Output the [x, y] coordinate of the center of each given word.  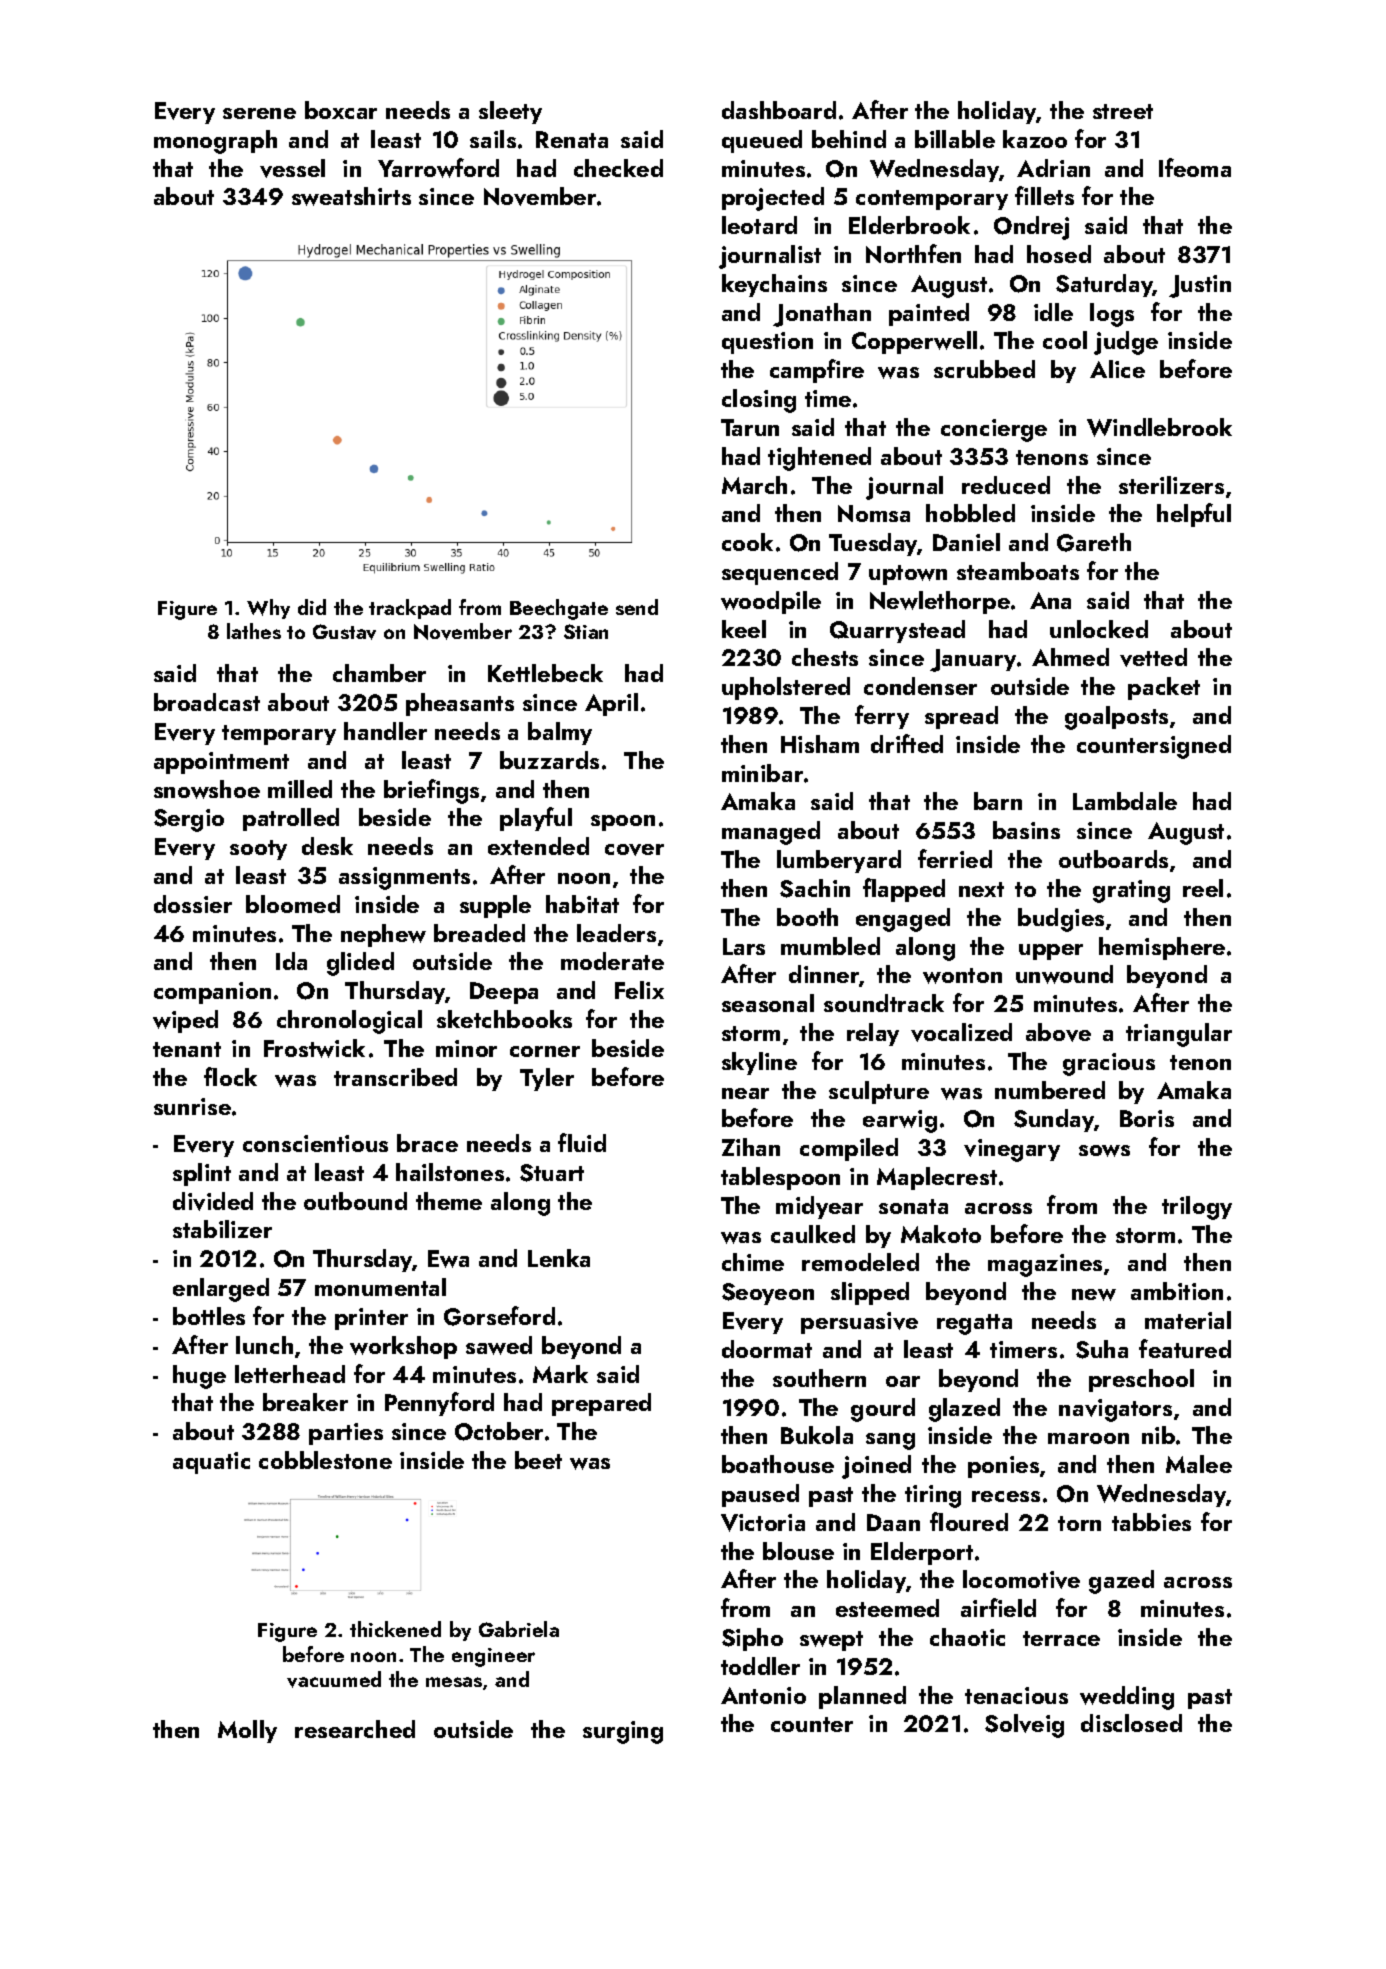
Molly [247, 1731]
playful [536, 819]
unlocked [1099, 629]
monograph [215, 142]
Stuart [552, 1173]
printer [371, 1319]
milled [300, 789]
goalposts [1116, 718]
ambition [1177, 1291]
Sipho [752, 1639]
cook [747, 542]
